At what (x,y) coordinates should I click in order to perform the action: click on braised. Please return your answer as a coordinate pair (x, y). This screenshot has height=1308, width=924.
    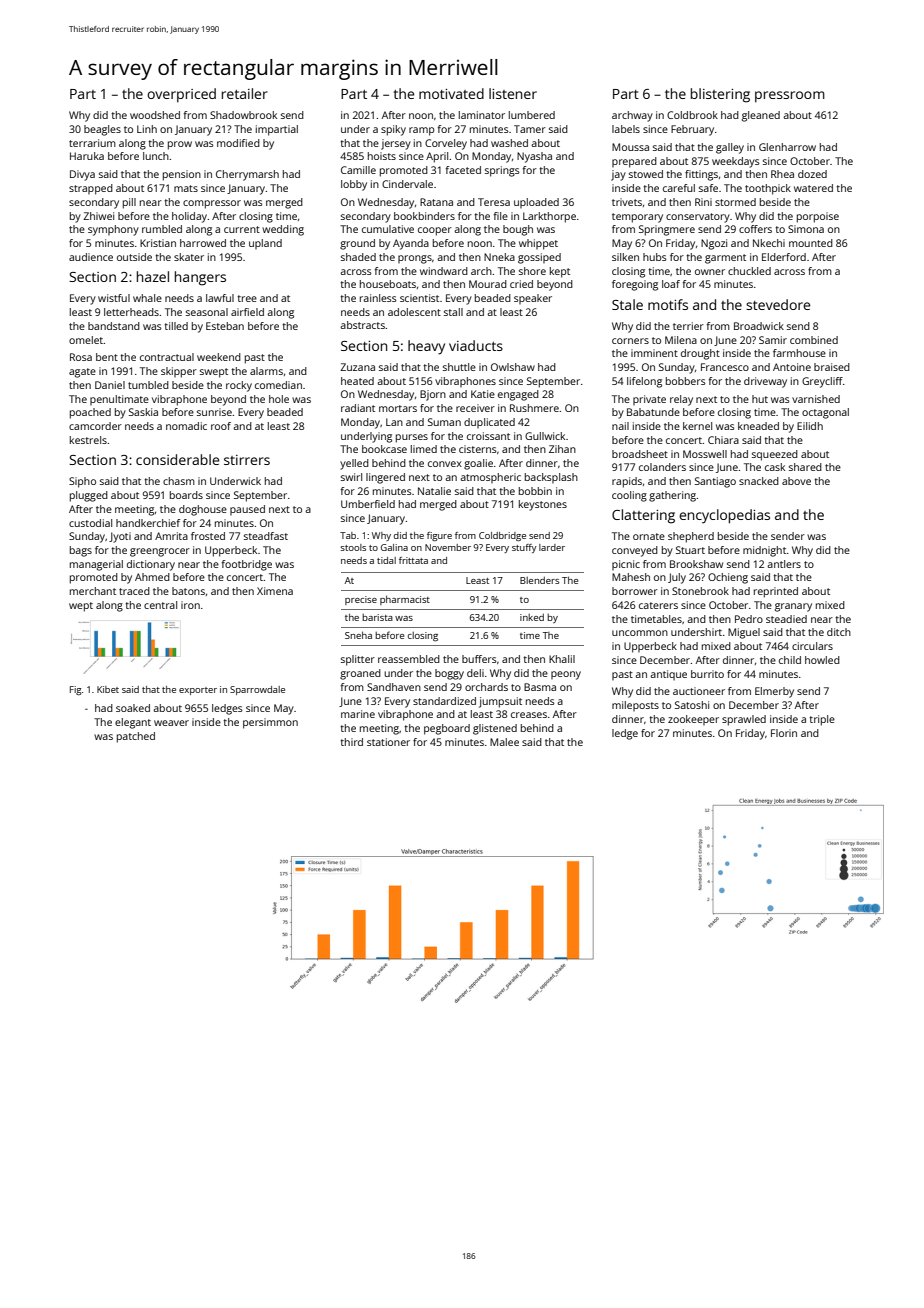
    Looking at the image, I should click on (832, 367).
